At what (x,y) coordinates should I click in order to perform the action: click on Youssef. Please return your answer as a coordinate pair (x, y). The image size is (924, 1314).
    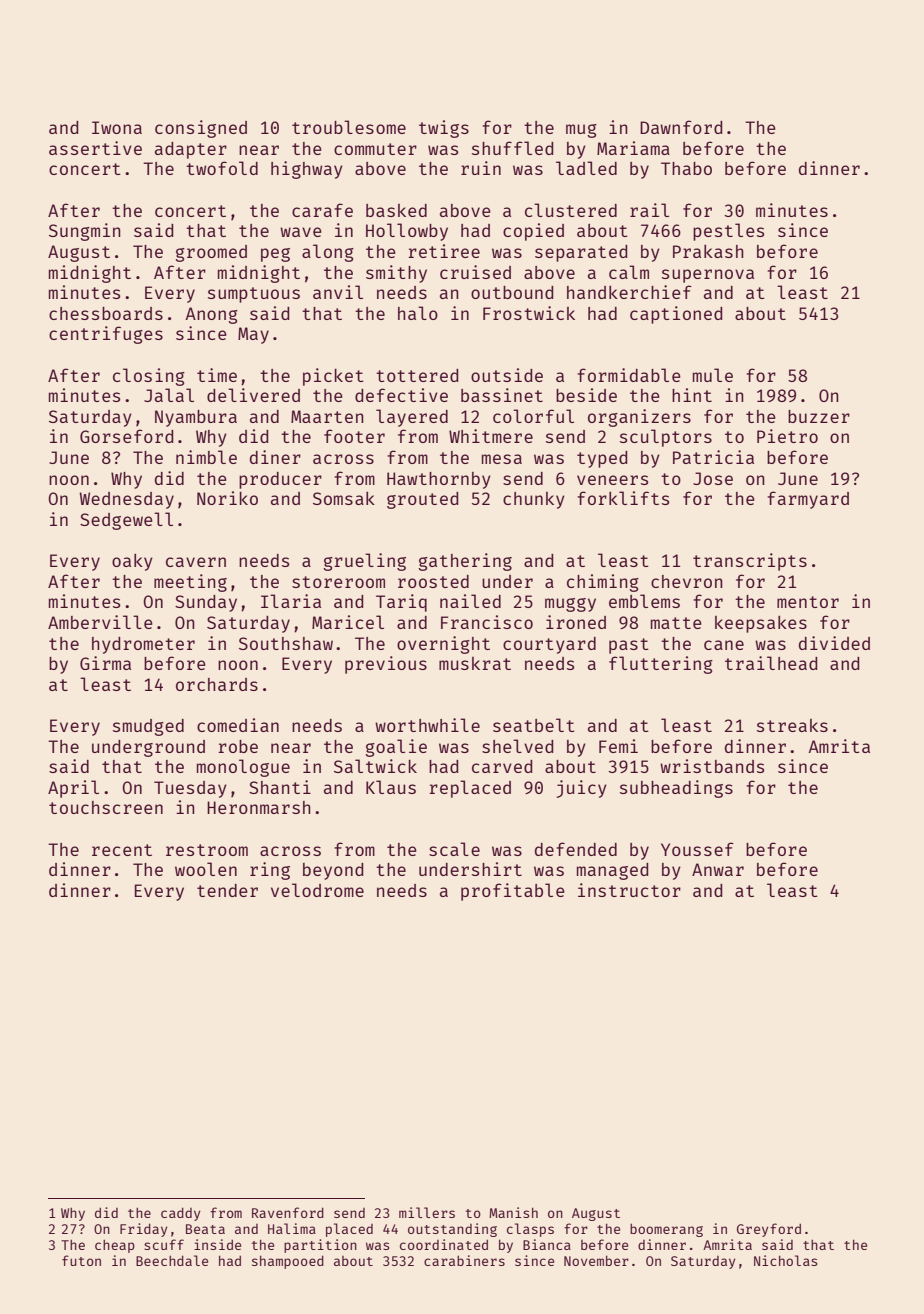
    Looking at the image, I should click on (697, 849).
